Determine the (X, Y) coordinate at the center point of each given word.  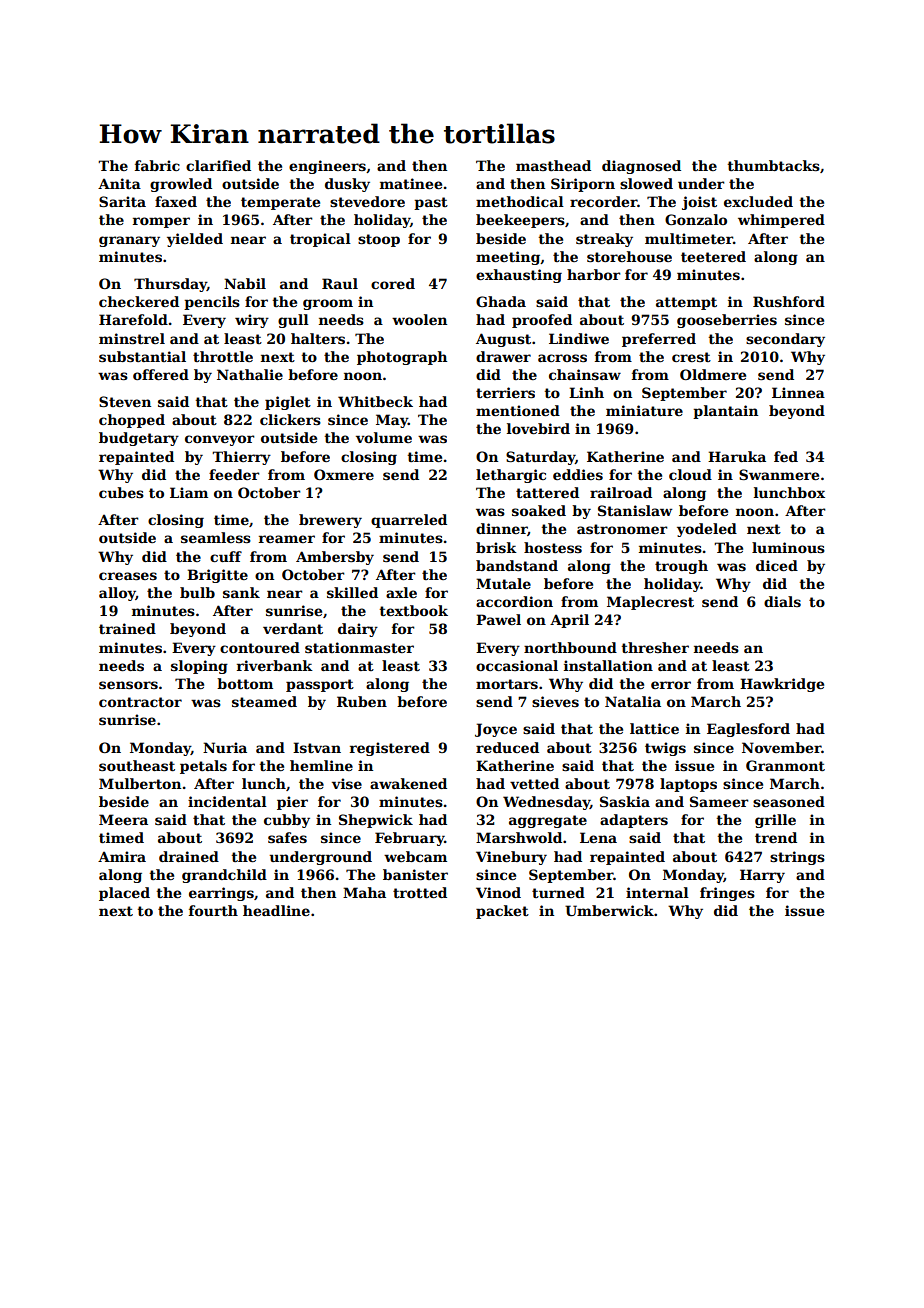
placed (124, 894)
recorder (603, 201)
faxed (176, 201)
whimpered (781, 221)
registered (390, 749)
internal (657, 892)
